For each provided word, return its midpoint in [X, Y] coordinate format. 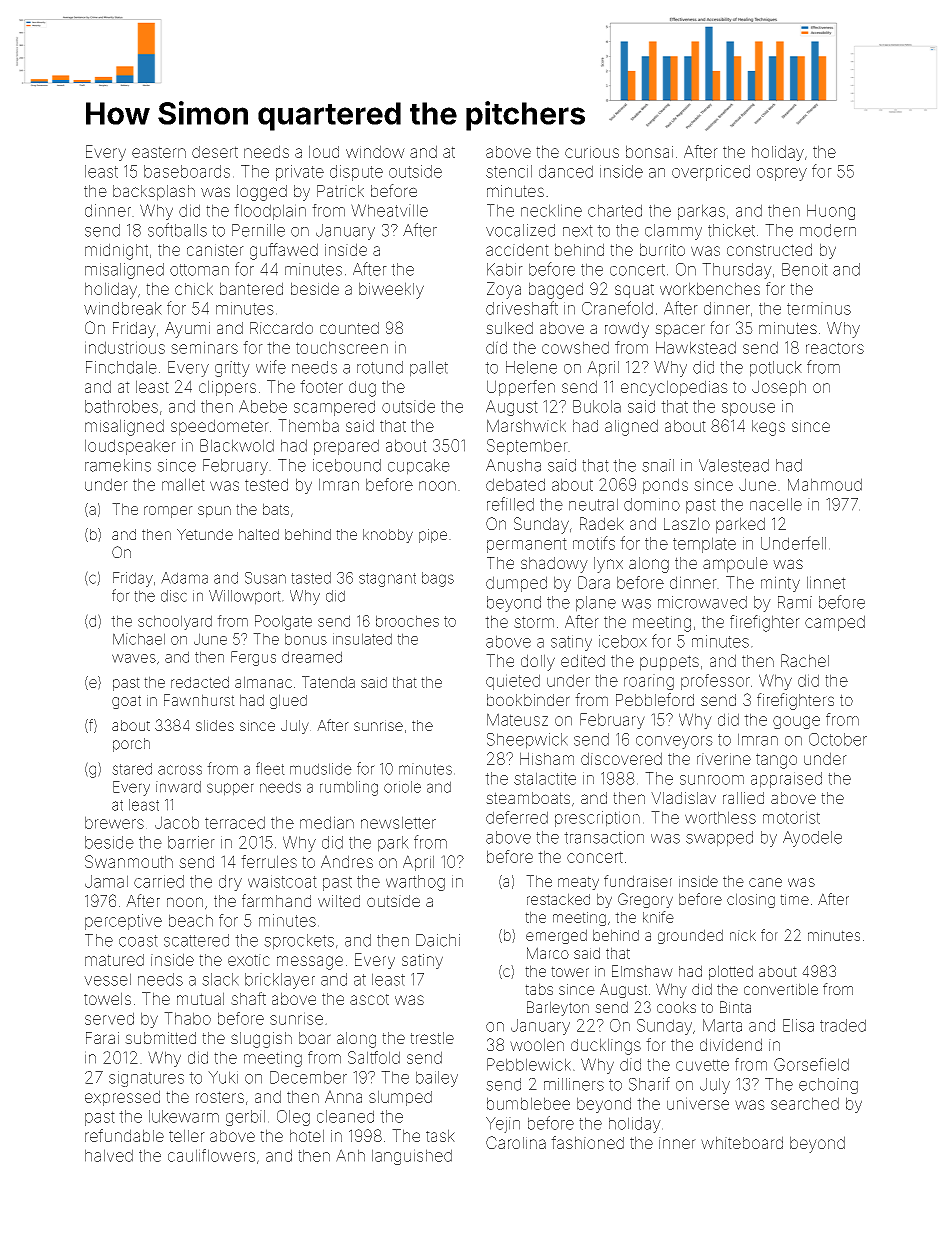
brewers [114, 822]
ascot [369, 999]
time [794, 899]
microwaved [702, 602]
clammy [673, 232]
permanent [527, 545]
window [375, 151]
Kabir [505, 269]
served [109, 1018]
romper [168, 512]
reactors [835, 348]
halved [109, 1155]
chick [194, 288]
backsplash [154, 193]
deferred [517, 817]
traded [843, 1025]
